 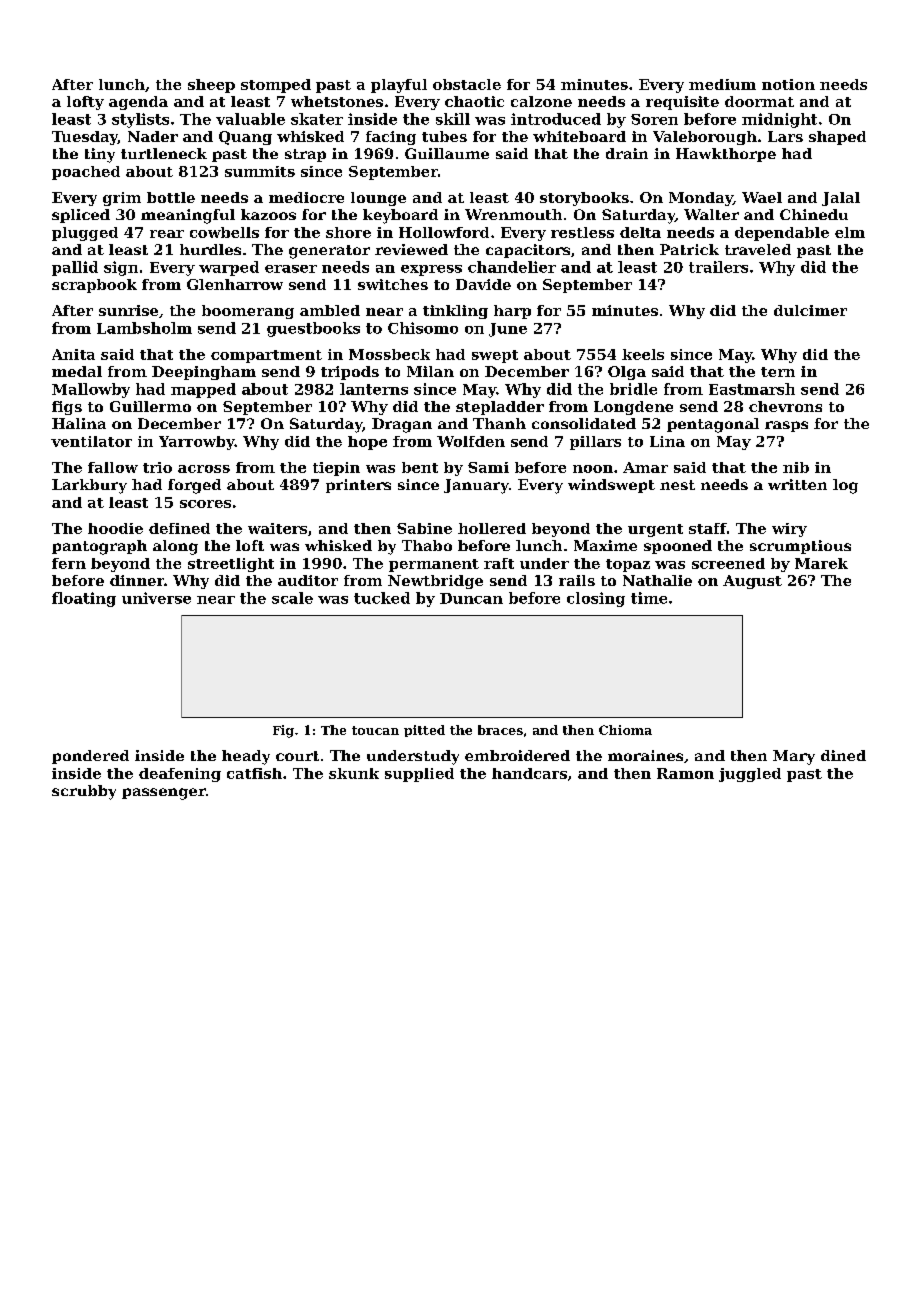 What do you see at coordinates (89, 486) in the image?
I see `Larkbury` at bounding box center [89, 486].
